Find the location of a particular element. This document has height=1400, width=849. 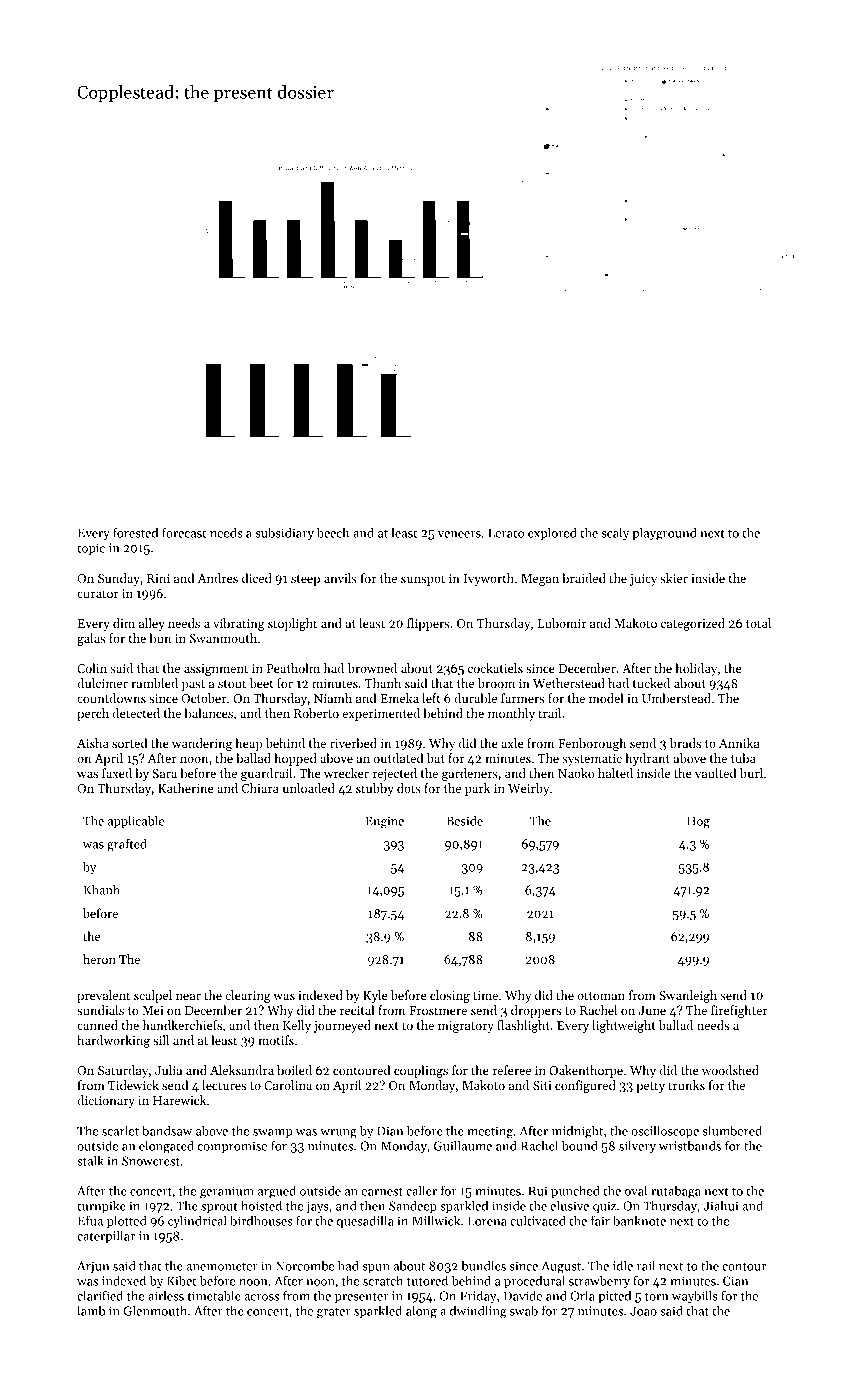

Beside is located at coordinates (465, 821).
